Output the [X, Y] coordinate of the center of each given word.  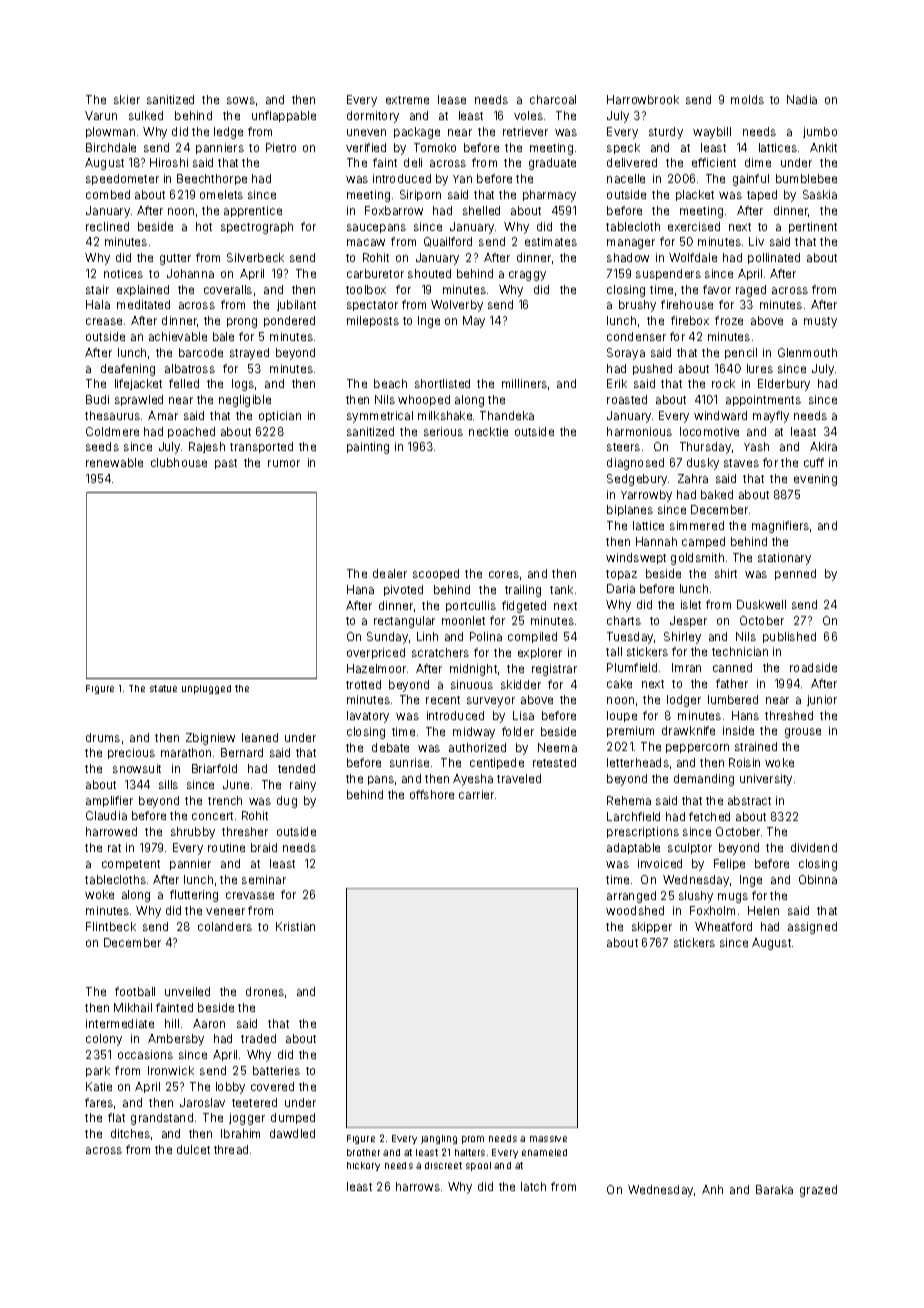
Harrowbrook [643, 99]
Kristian [295, 926]
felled [184, 383]
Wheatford [723, 926]
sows [241, 100]
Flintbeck [111, 926]
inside [738, 730]
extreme [407, 100]
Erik [617, 383]
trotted [363, 684]
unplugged [206, 689]
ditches [130, 1133]
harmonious [639, 431]
